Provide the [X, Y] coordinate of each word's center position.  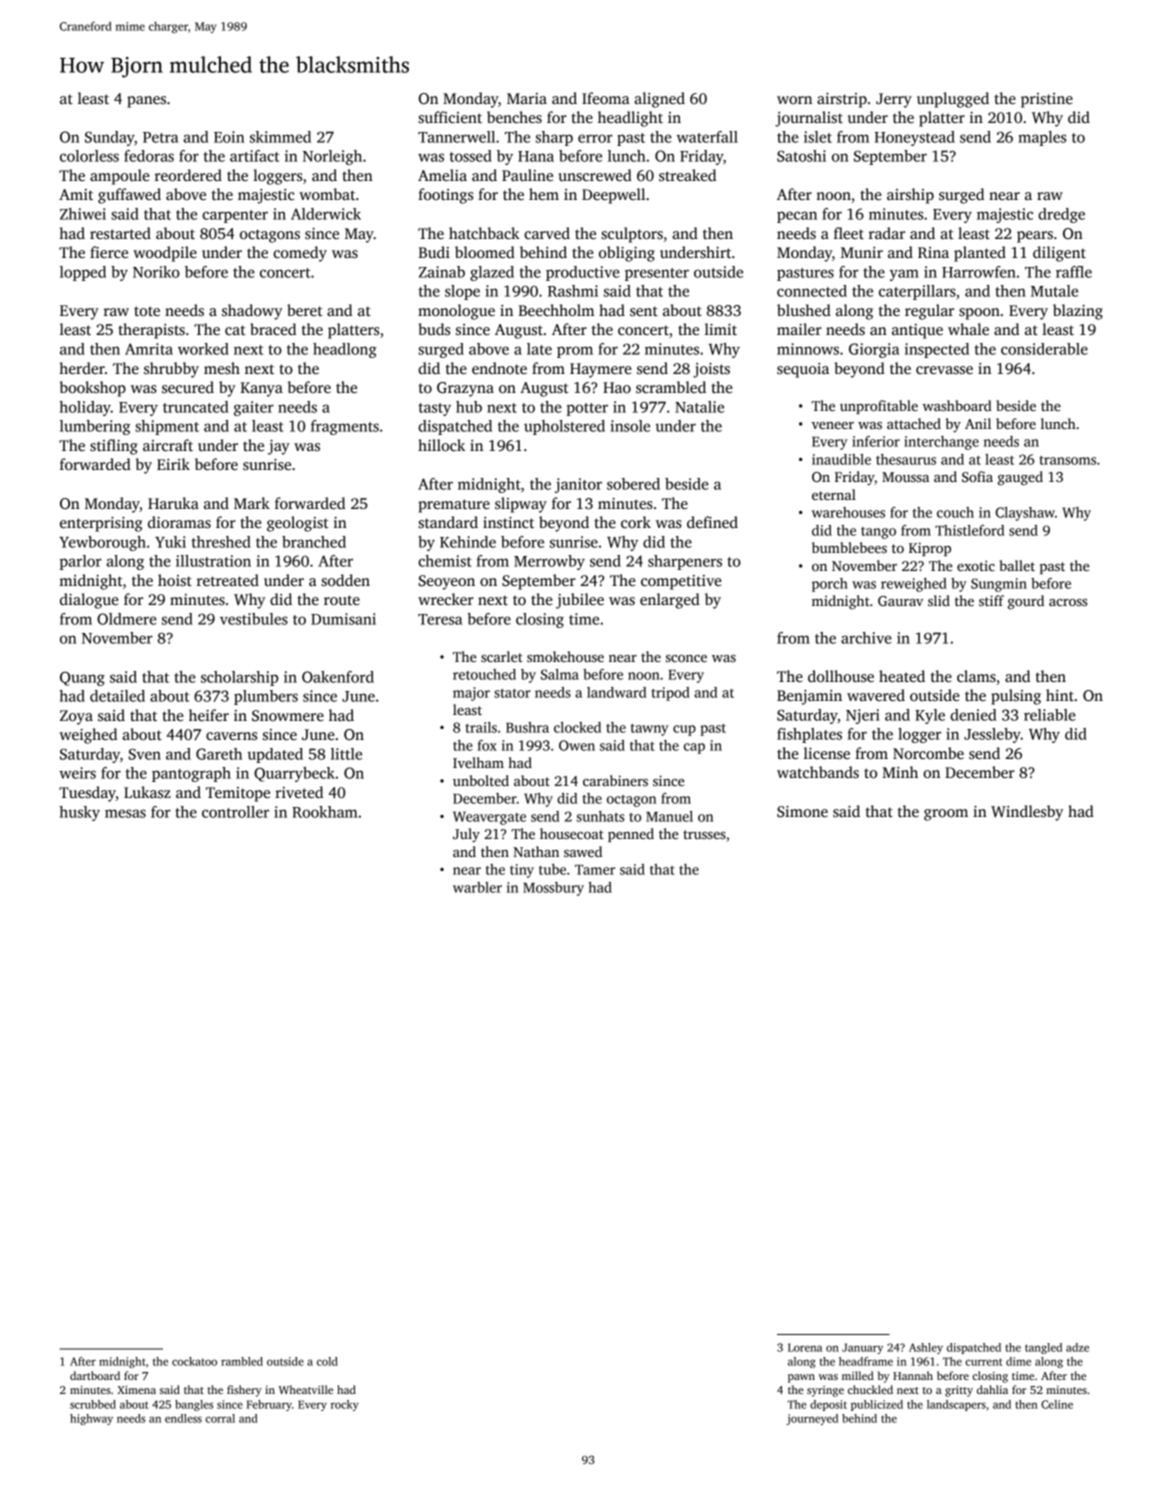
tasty [435, 409]
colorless [89, 156]
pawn [801, 1378]
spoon [979, 314]
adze [1077, 1347]
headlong [345, 350]
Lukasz [147, 792]
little [346, 754]
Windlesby [1027, 813]
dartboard [95, 1375]
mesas [125, 813]
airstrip [842, 100]
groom [946, 815]
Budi [434, 252]
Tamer [595, 870]
